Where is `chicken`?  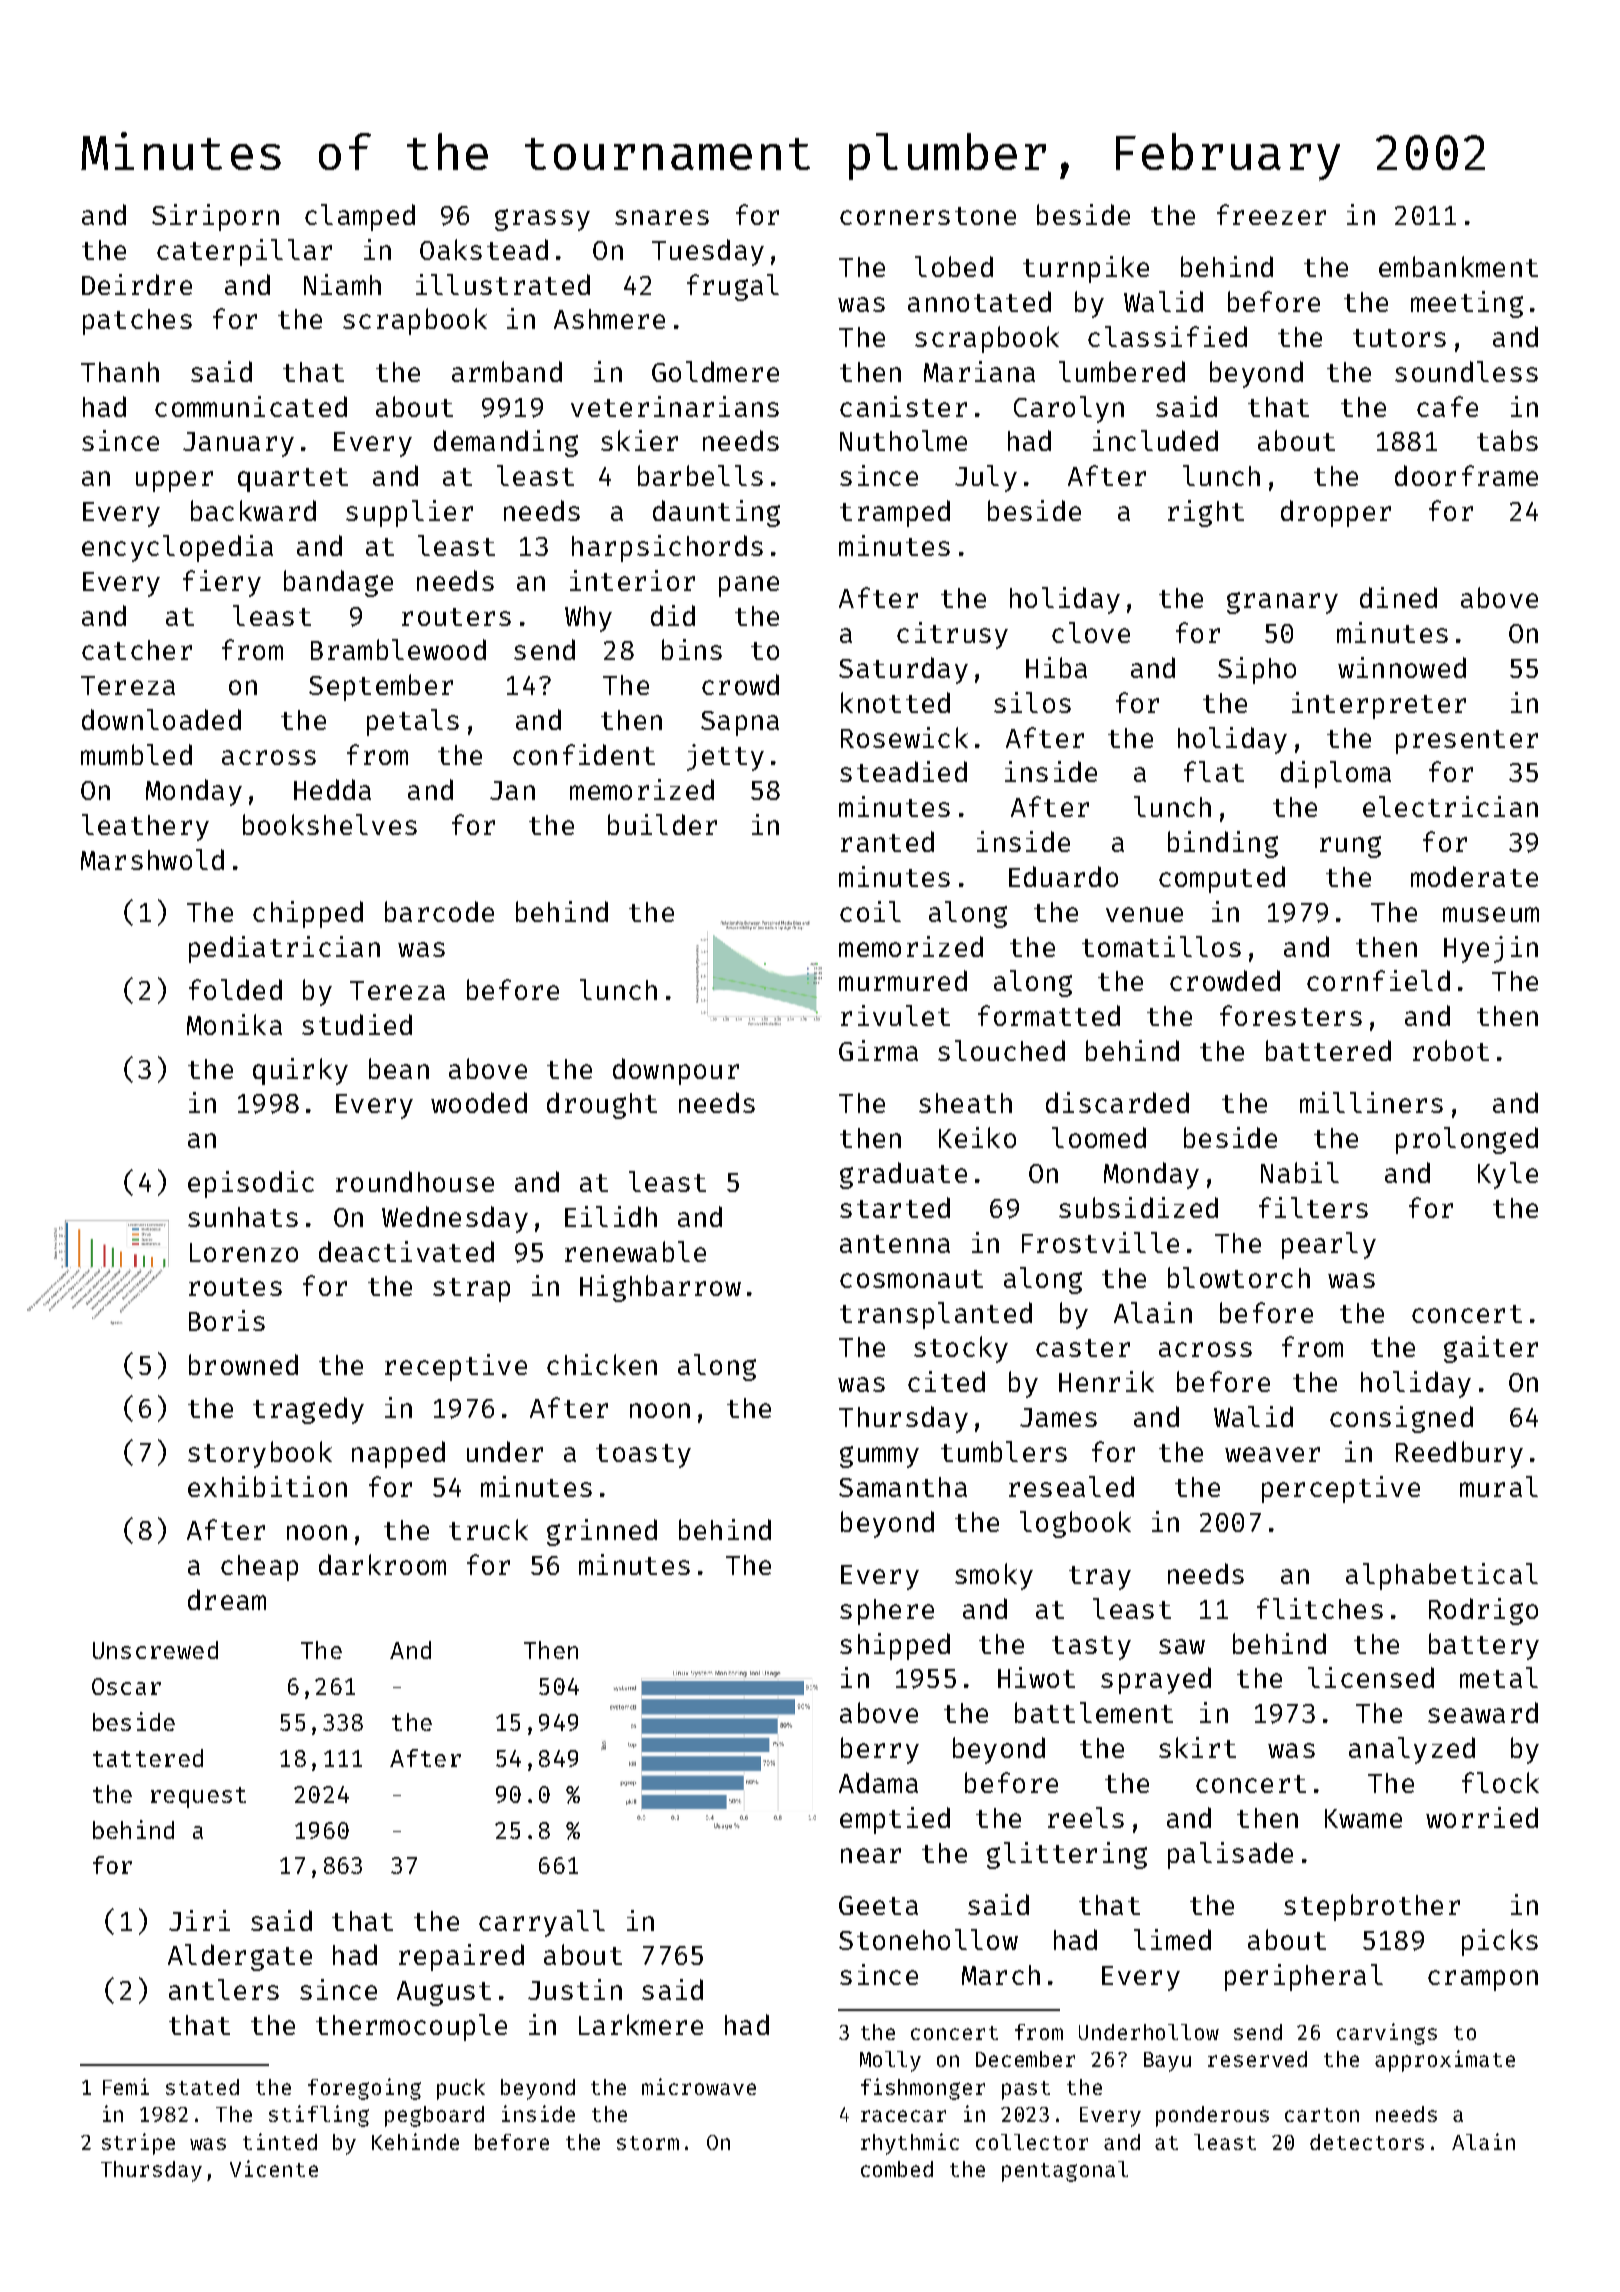 chicken is located at coordinates (602, 1364).
